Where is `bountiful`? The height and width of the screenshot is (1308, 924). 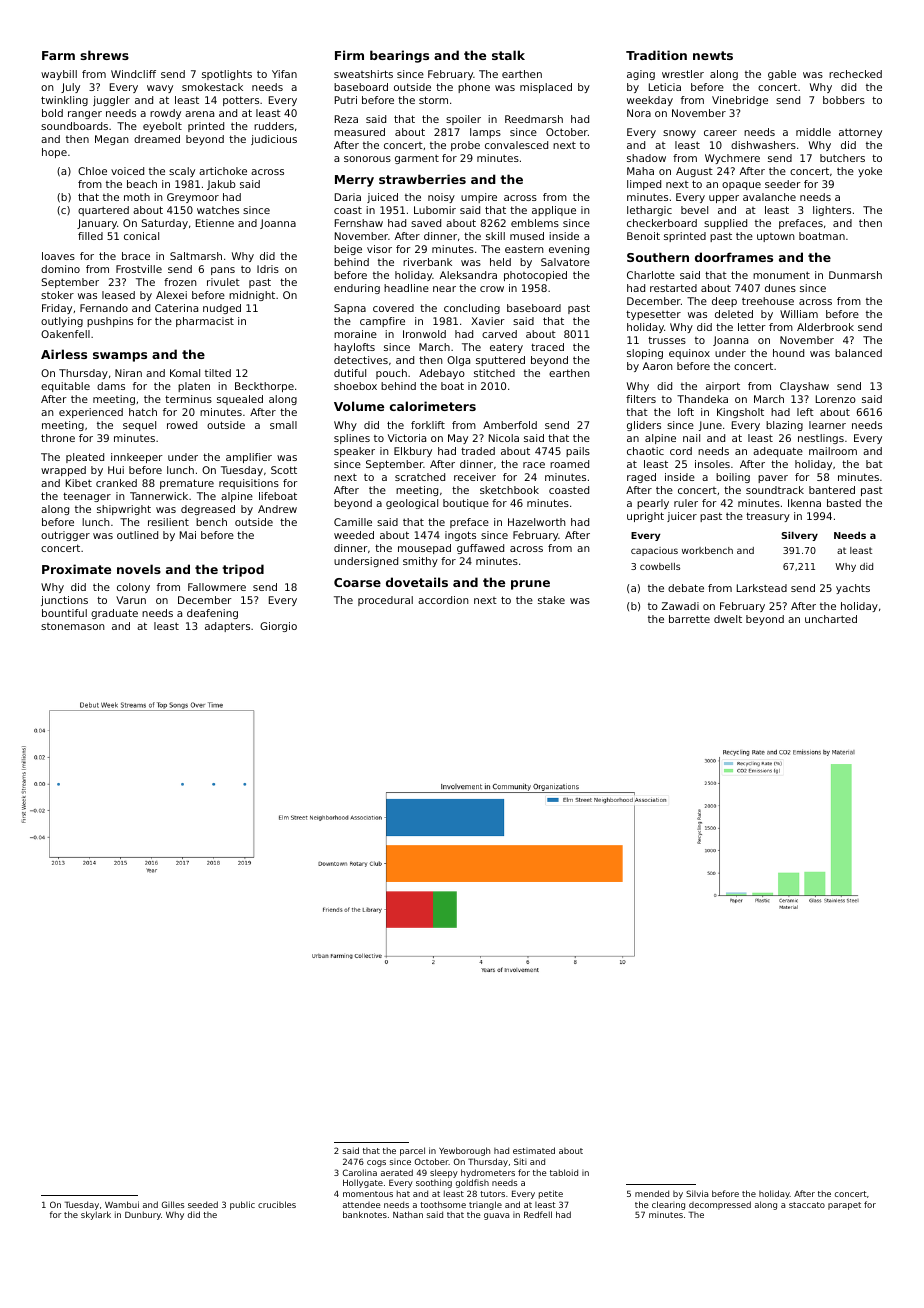 bountiful is located at coordinates (64, 613).
